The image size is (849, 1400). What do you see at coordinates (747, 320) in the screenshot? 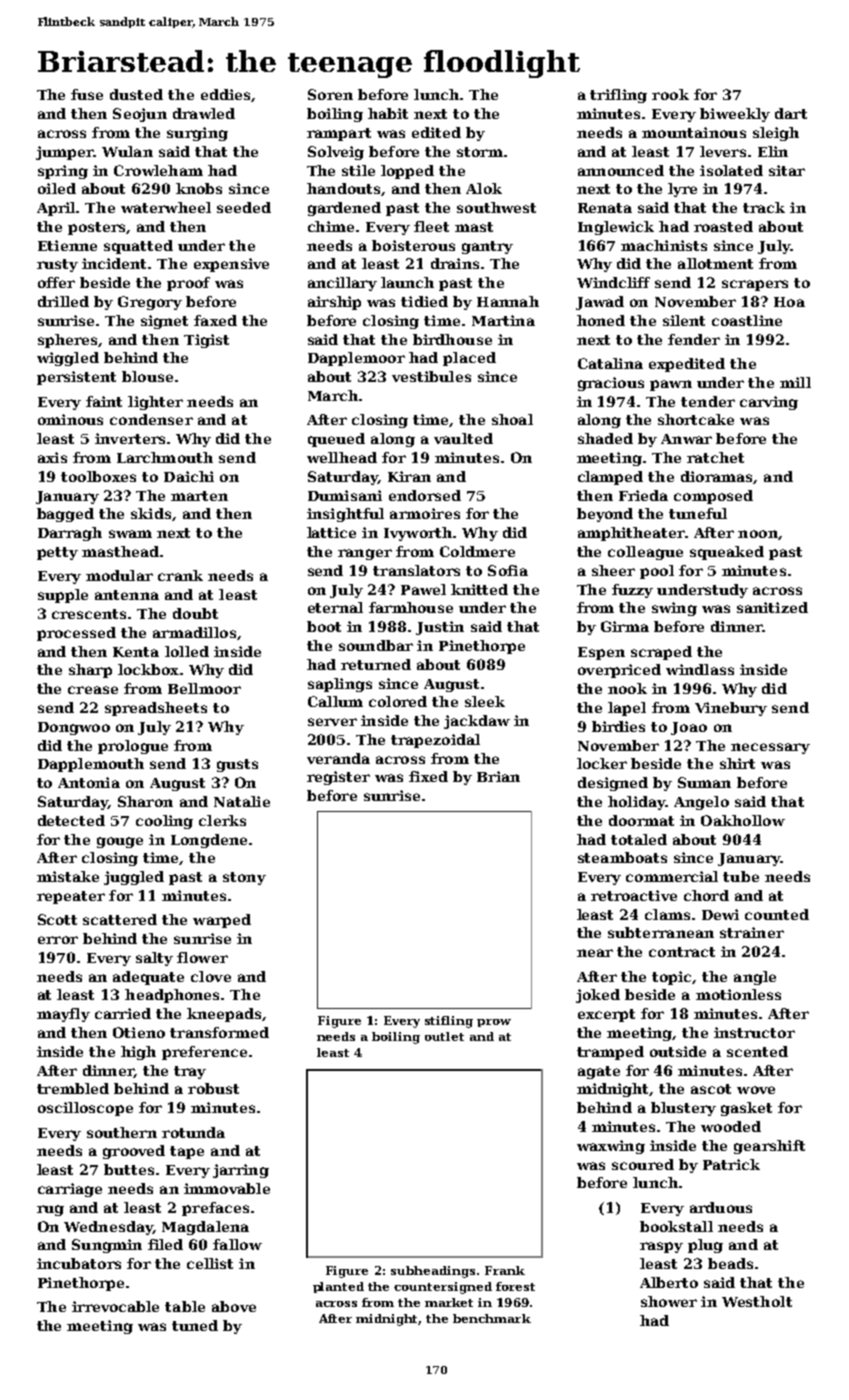
I see `coastline` at bounding box center [747, 320].
